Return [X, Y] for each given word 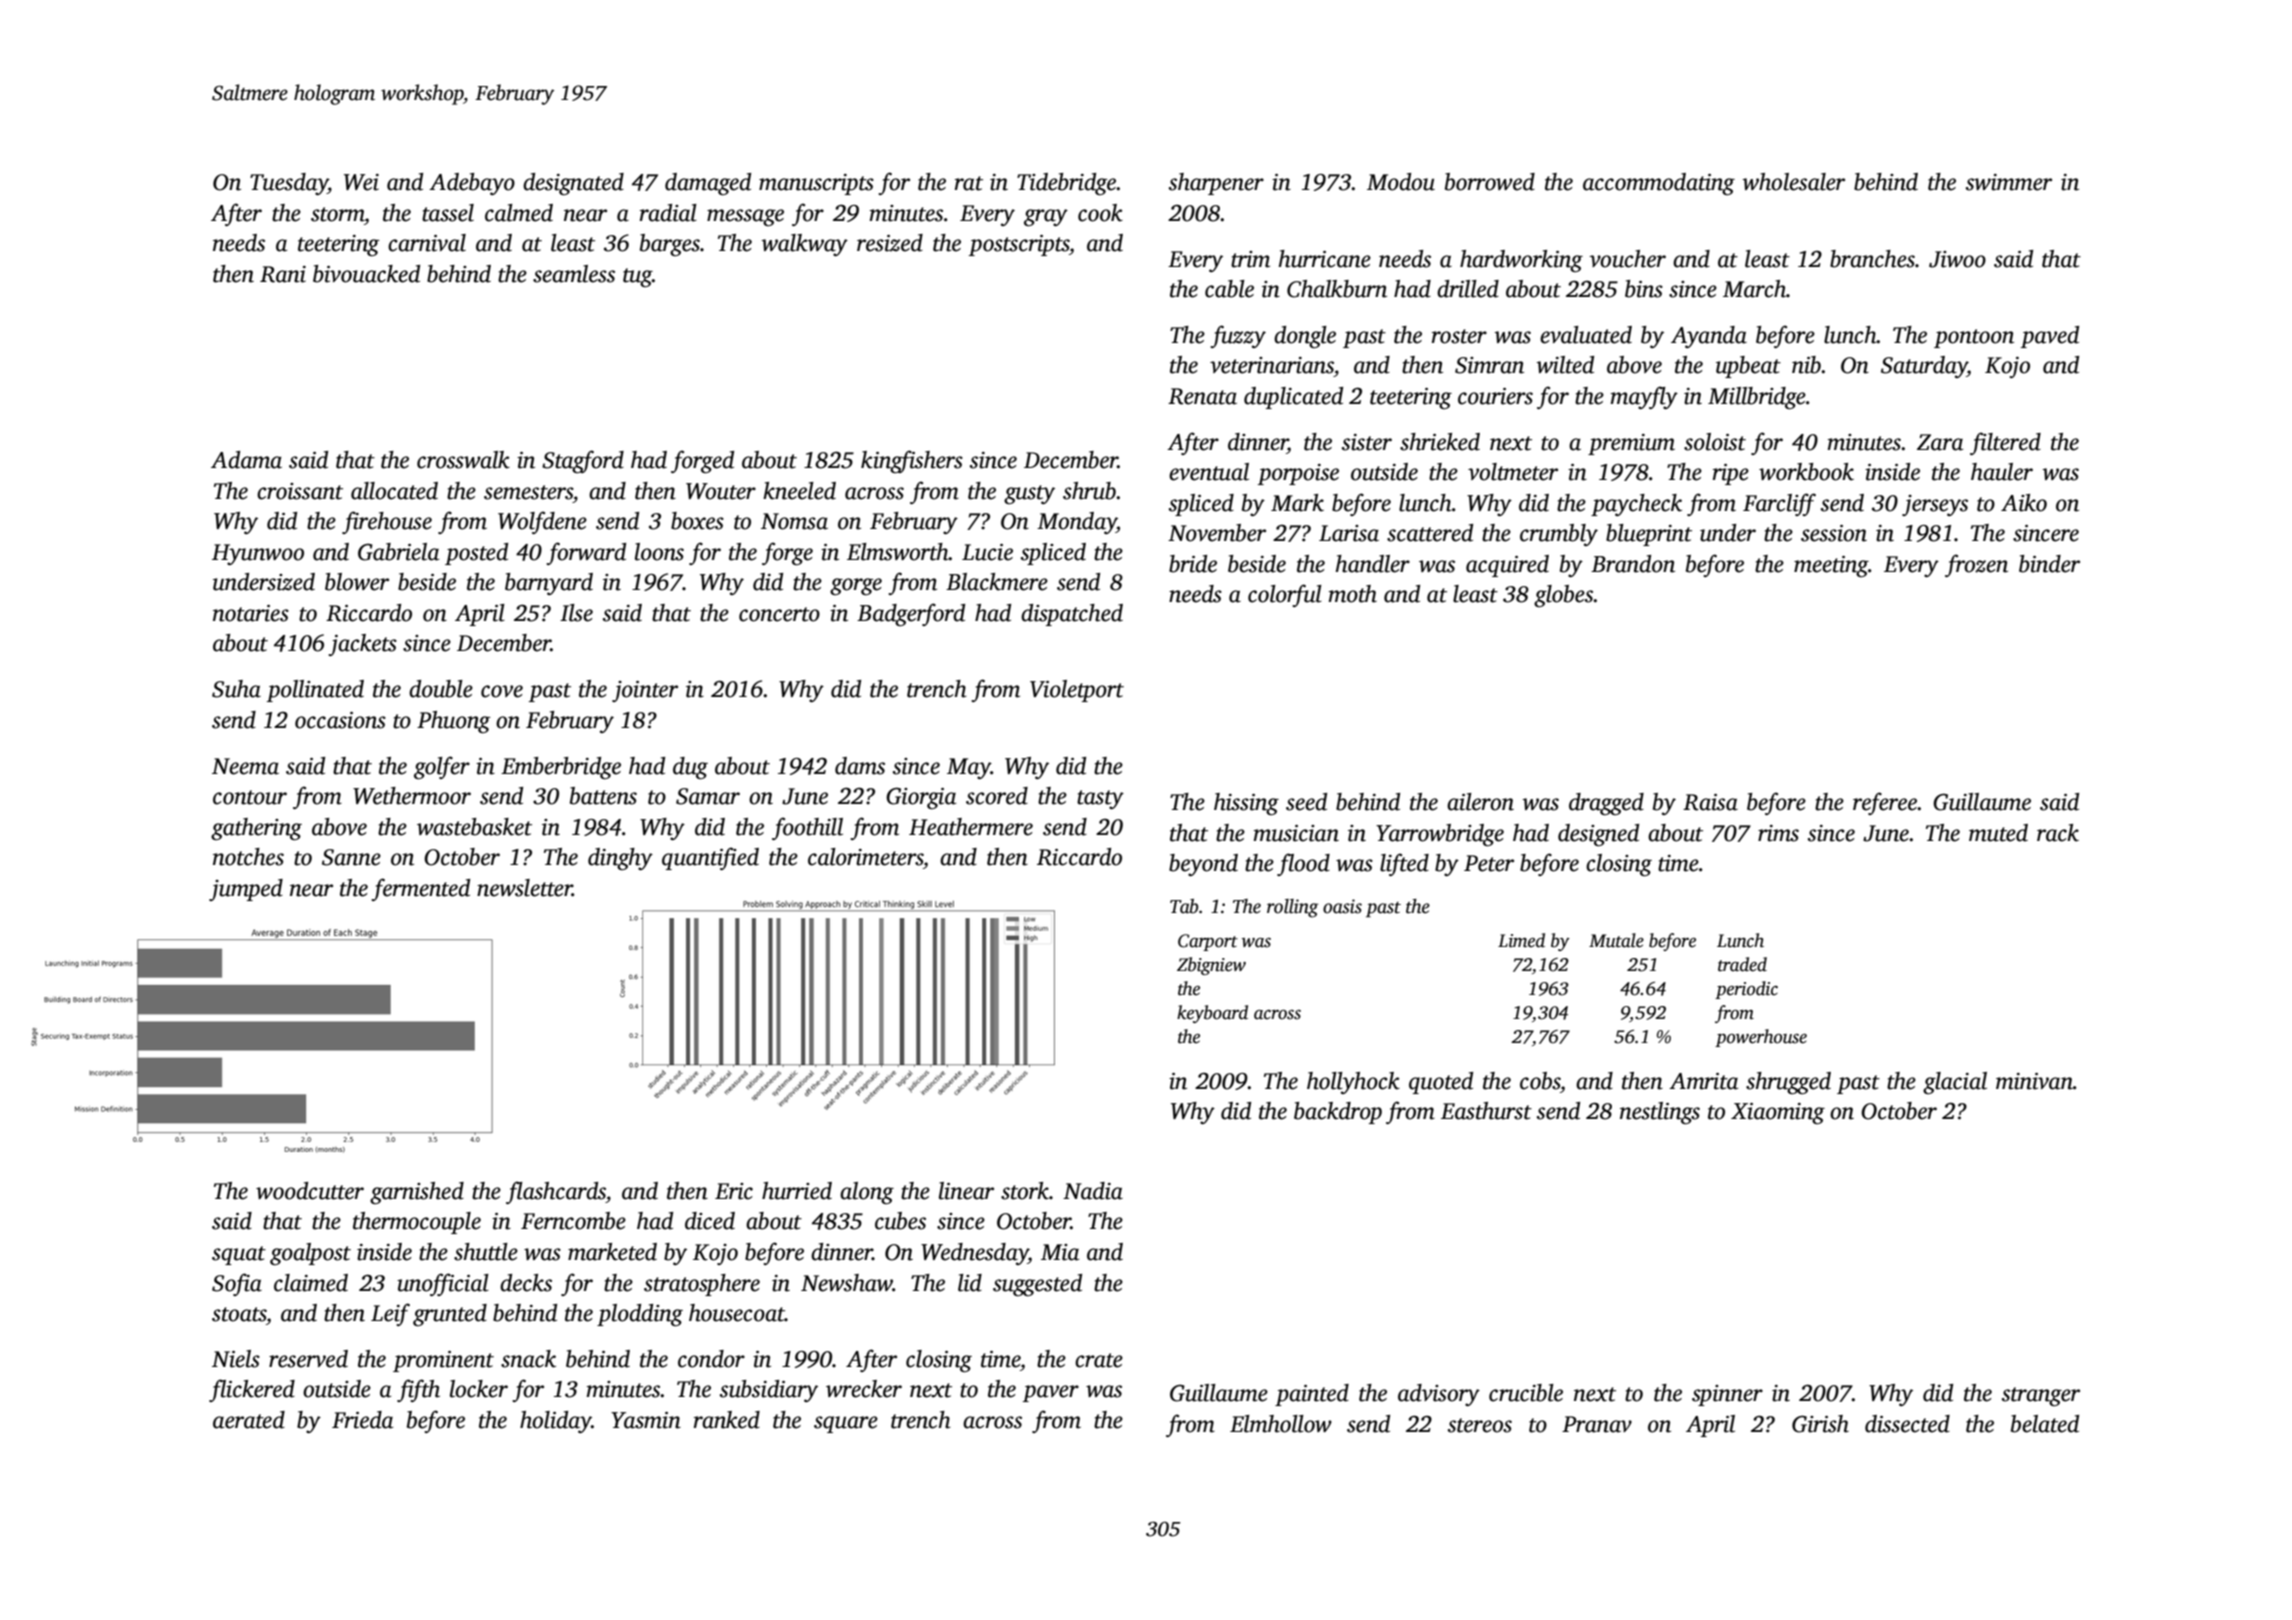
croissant [300, 491]
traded [1742, 964]
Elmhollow [1281, 1424]
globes [1564, 596]
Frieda [362, 1420]
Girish [1820, 1424]
